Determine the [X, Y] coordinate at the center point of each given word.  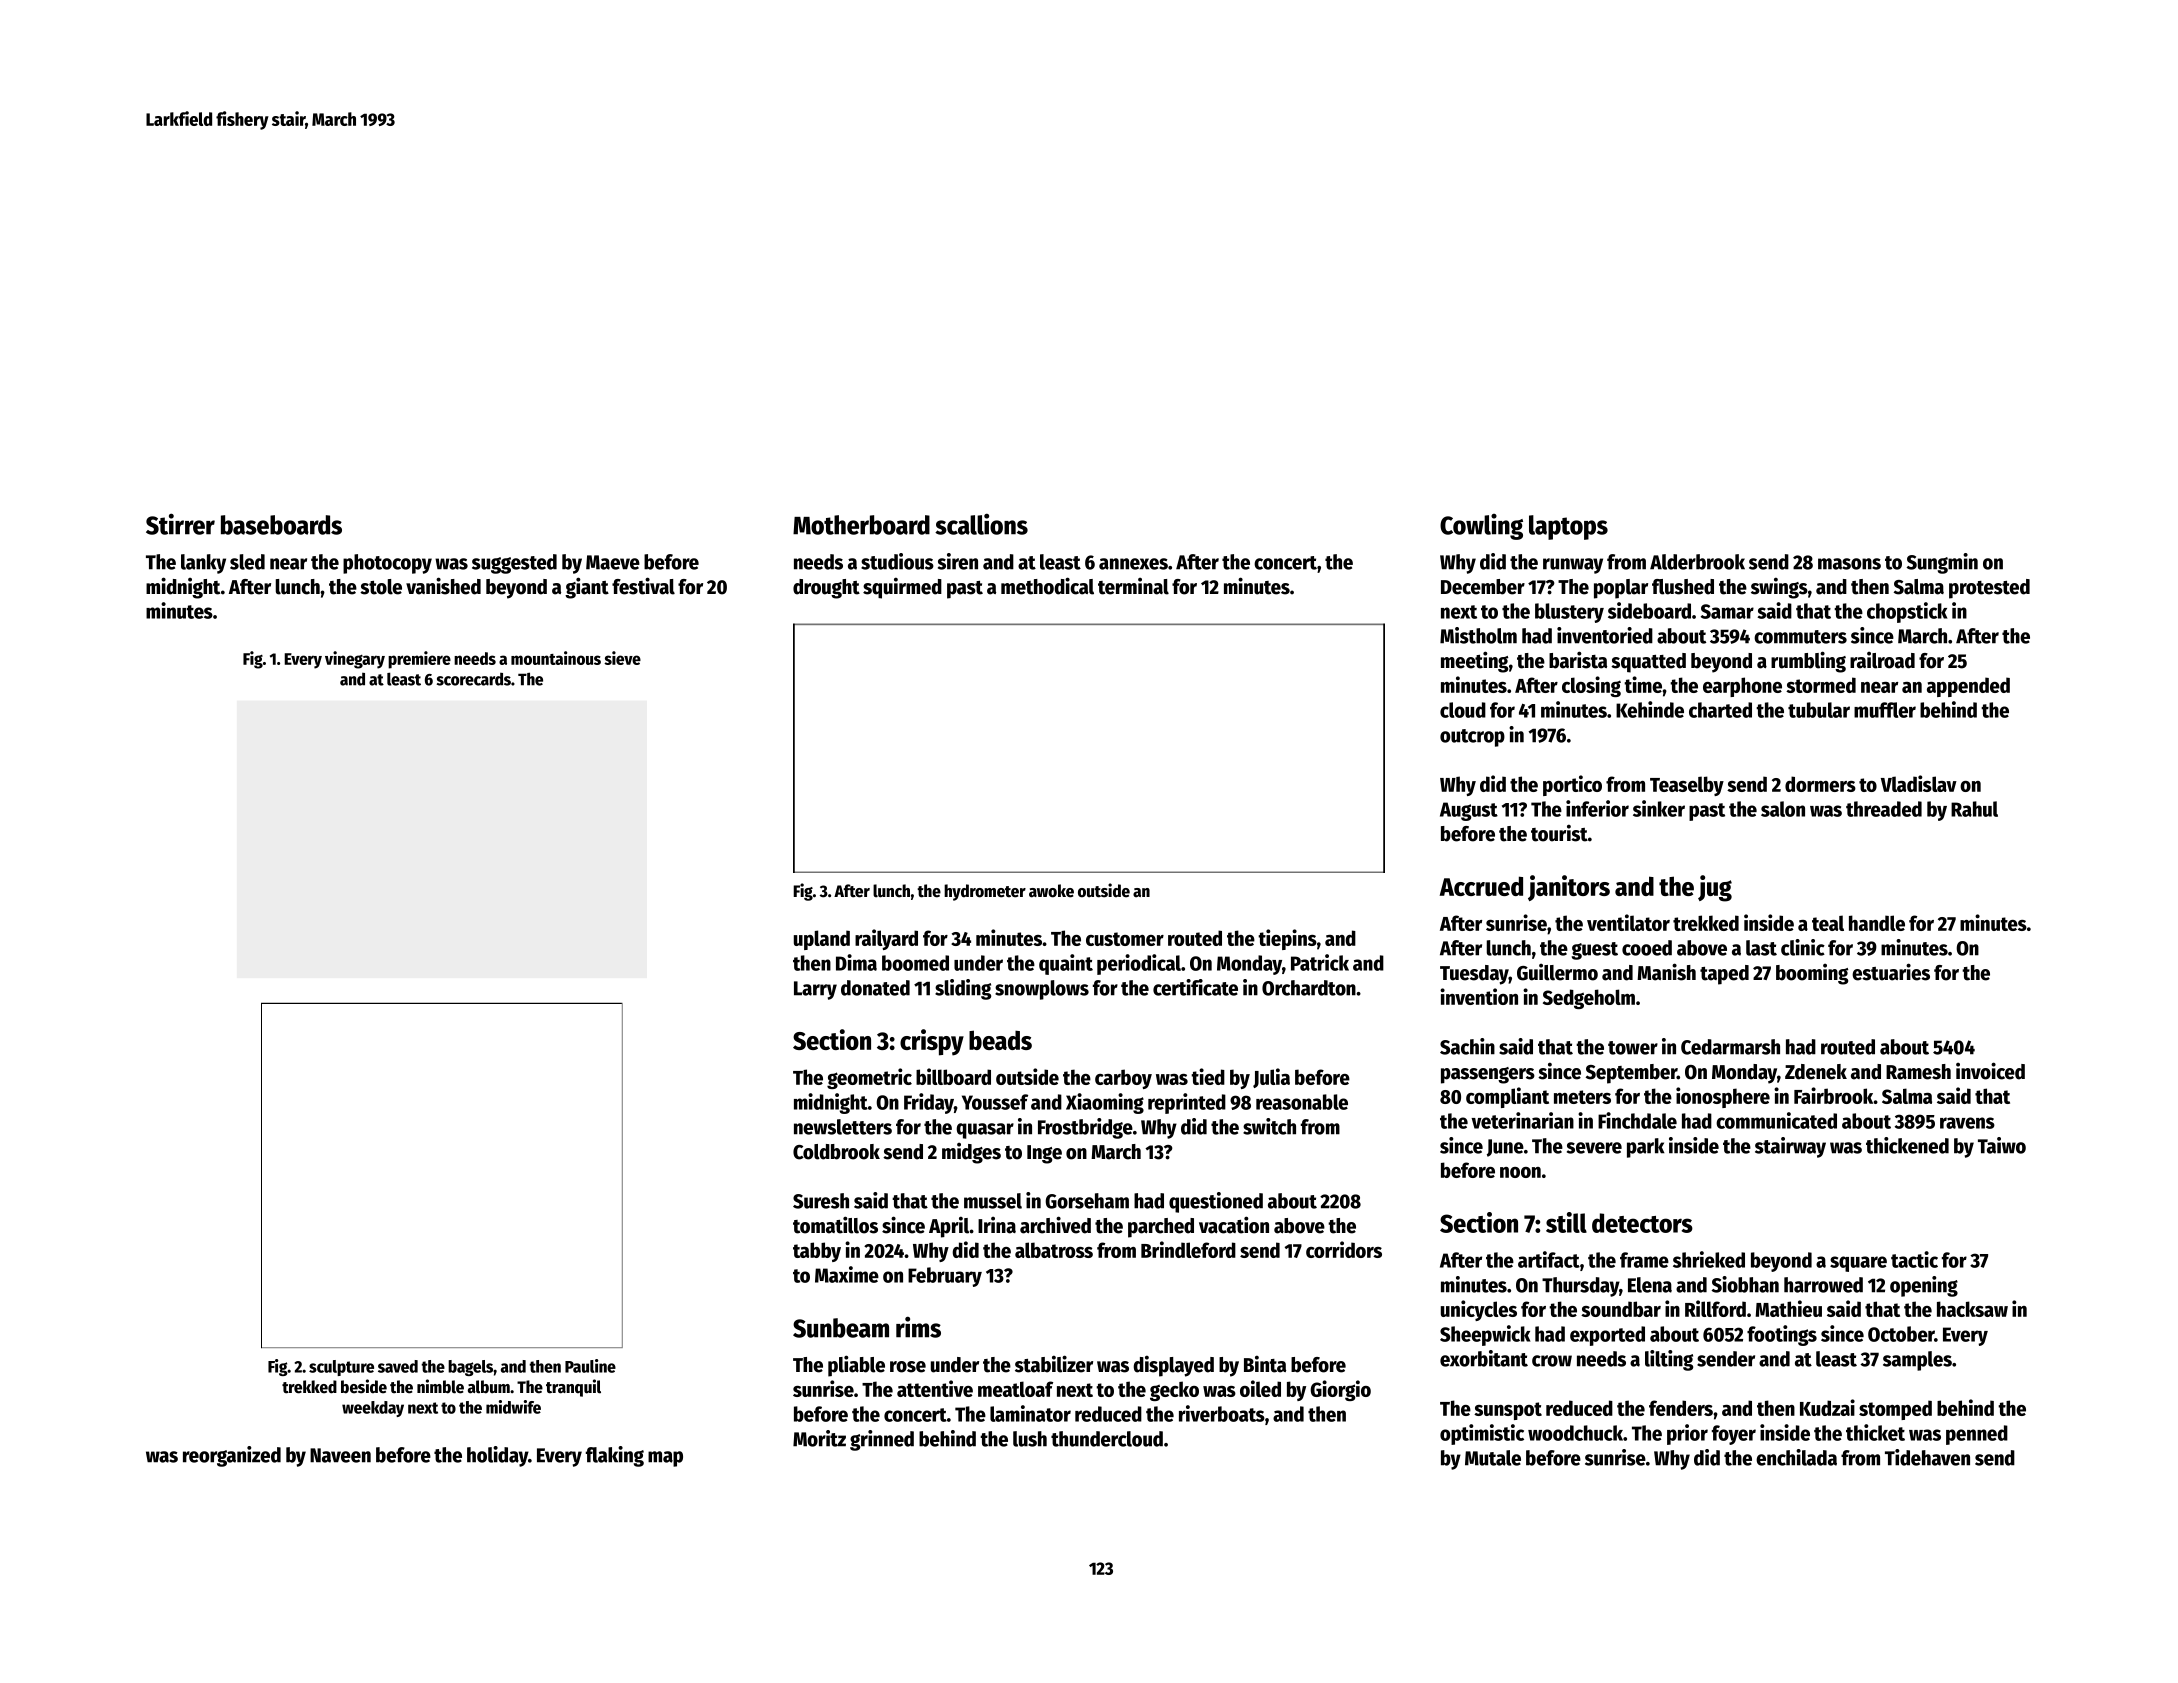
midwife [513, 1407]
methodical [1047, 586]
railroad [1882, 660]
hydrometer [985, 892]
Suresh [821, 1201]
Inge [1044, 1154]
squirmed [902, 588]
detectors [1642, 1223]
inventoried [1605, 635]
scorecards [474, 679]
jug [1715, 888]
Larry [815, 990]
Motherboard [861, 525]
